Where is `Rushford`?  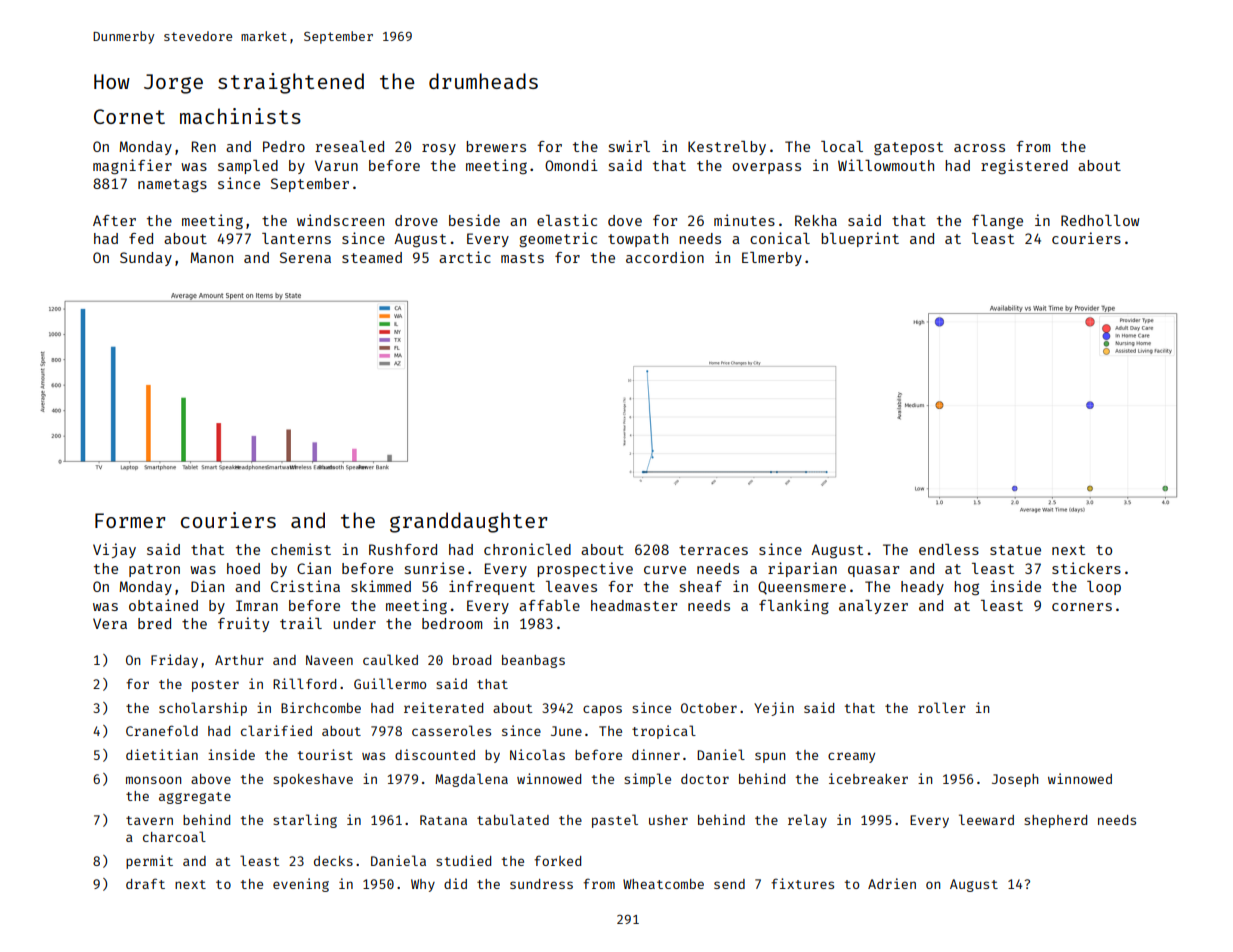
Rushford is located at coordinates (403, 549).
